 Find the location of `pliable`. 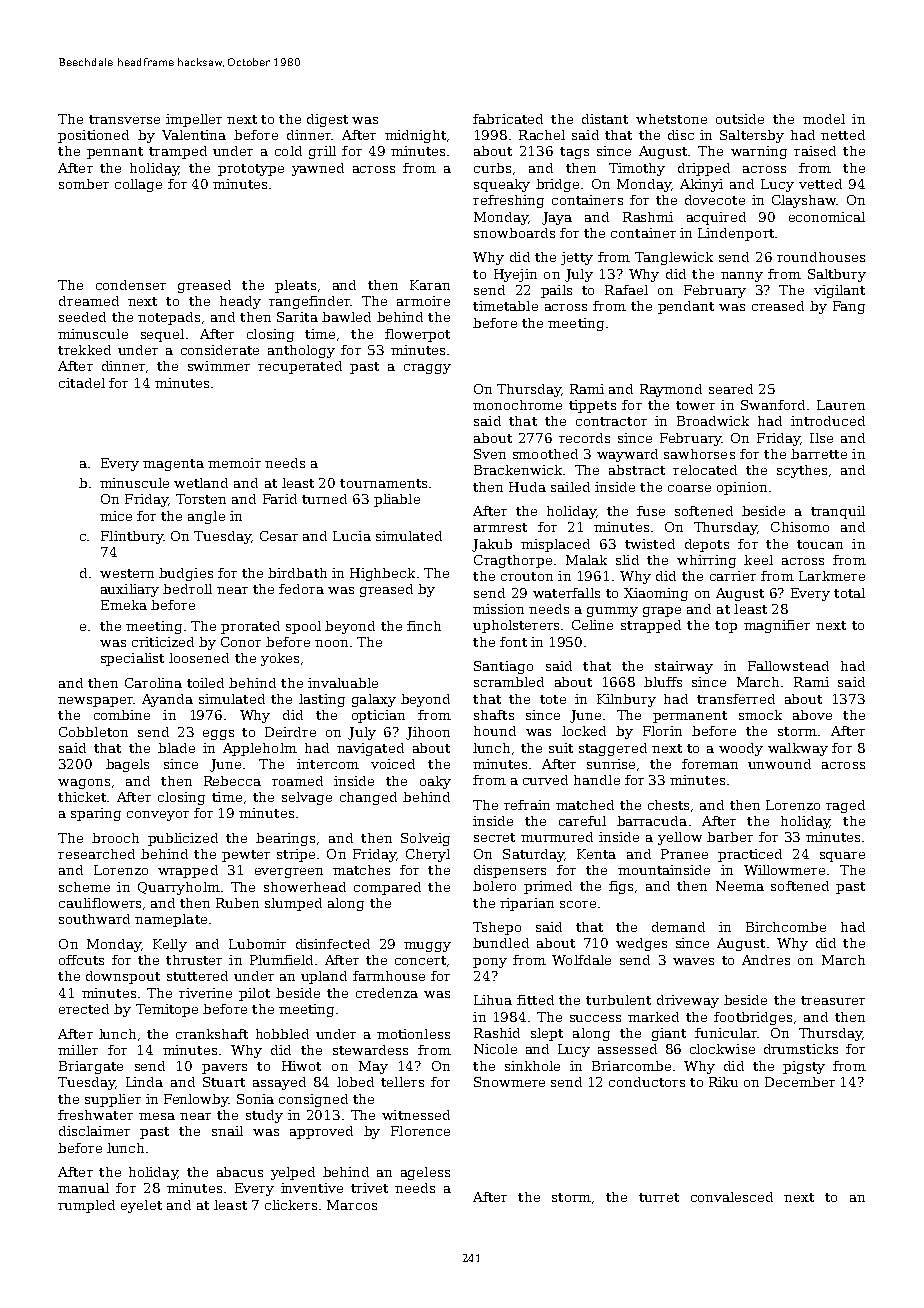

pliable is located at coordinates (397, 500).
